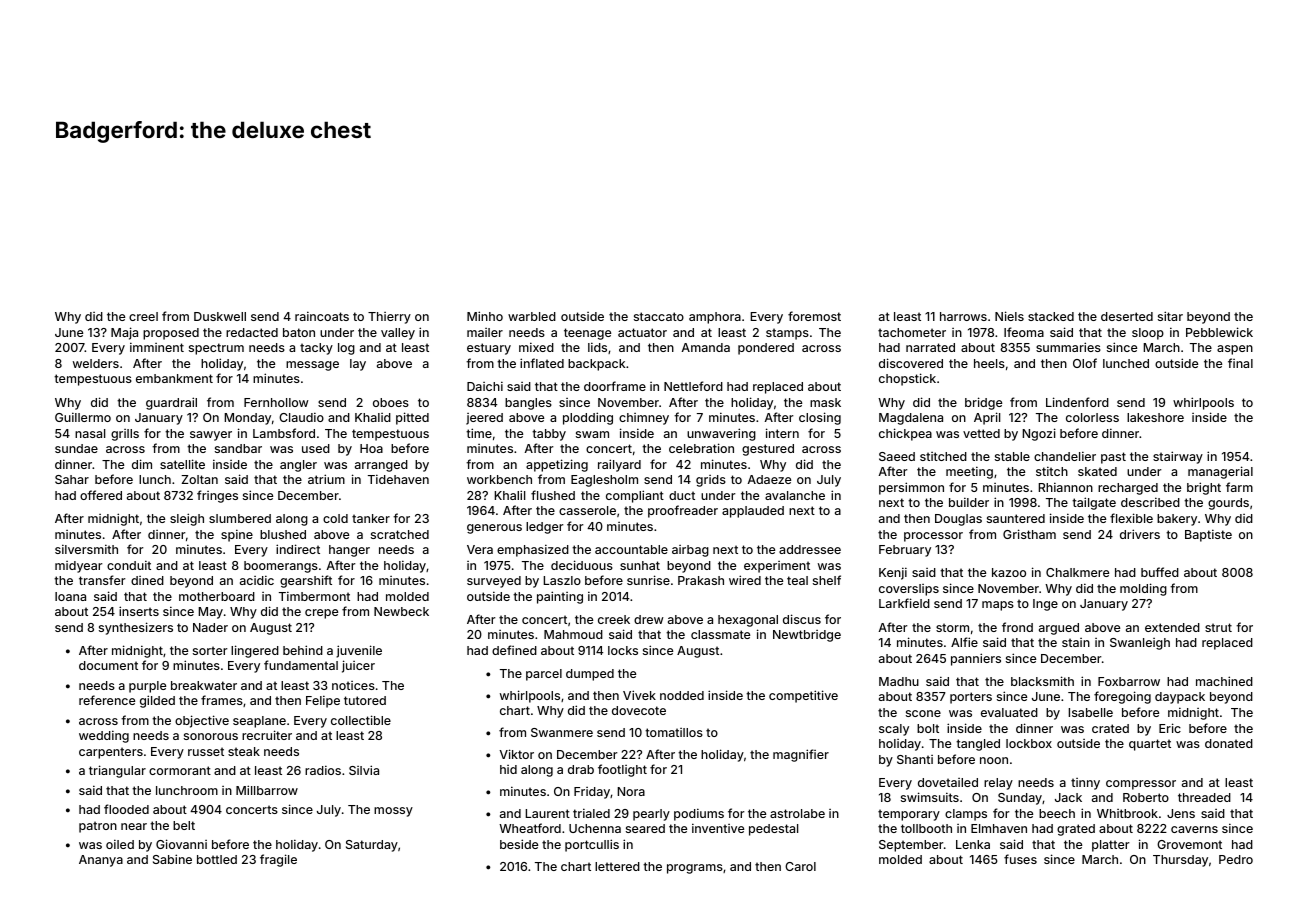 The image size is (1308, 924). Describe the element at coordinates (1141, 785) in the screenshot. I see `compressor` at that location.
